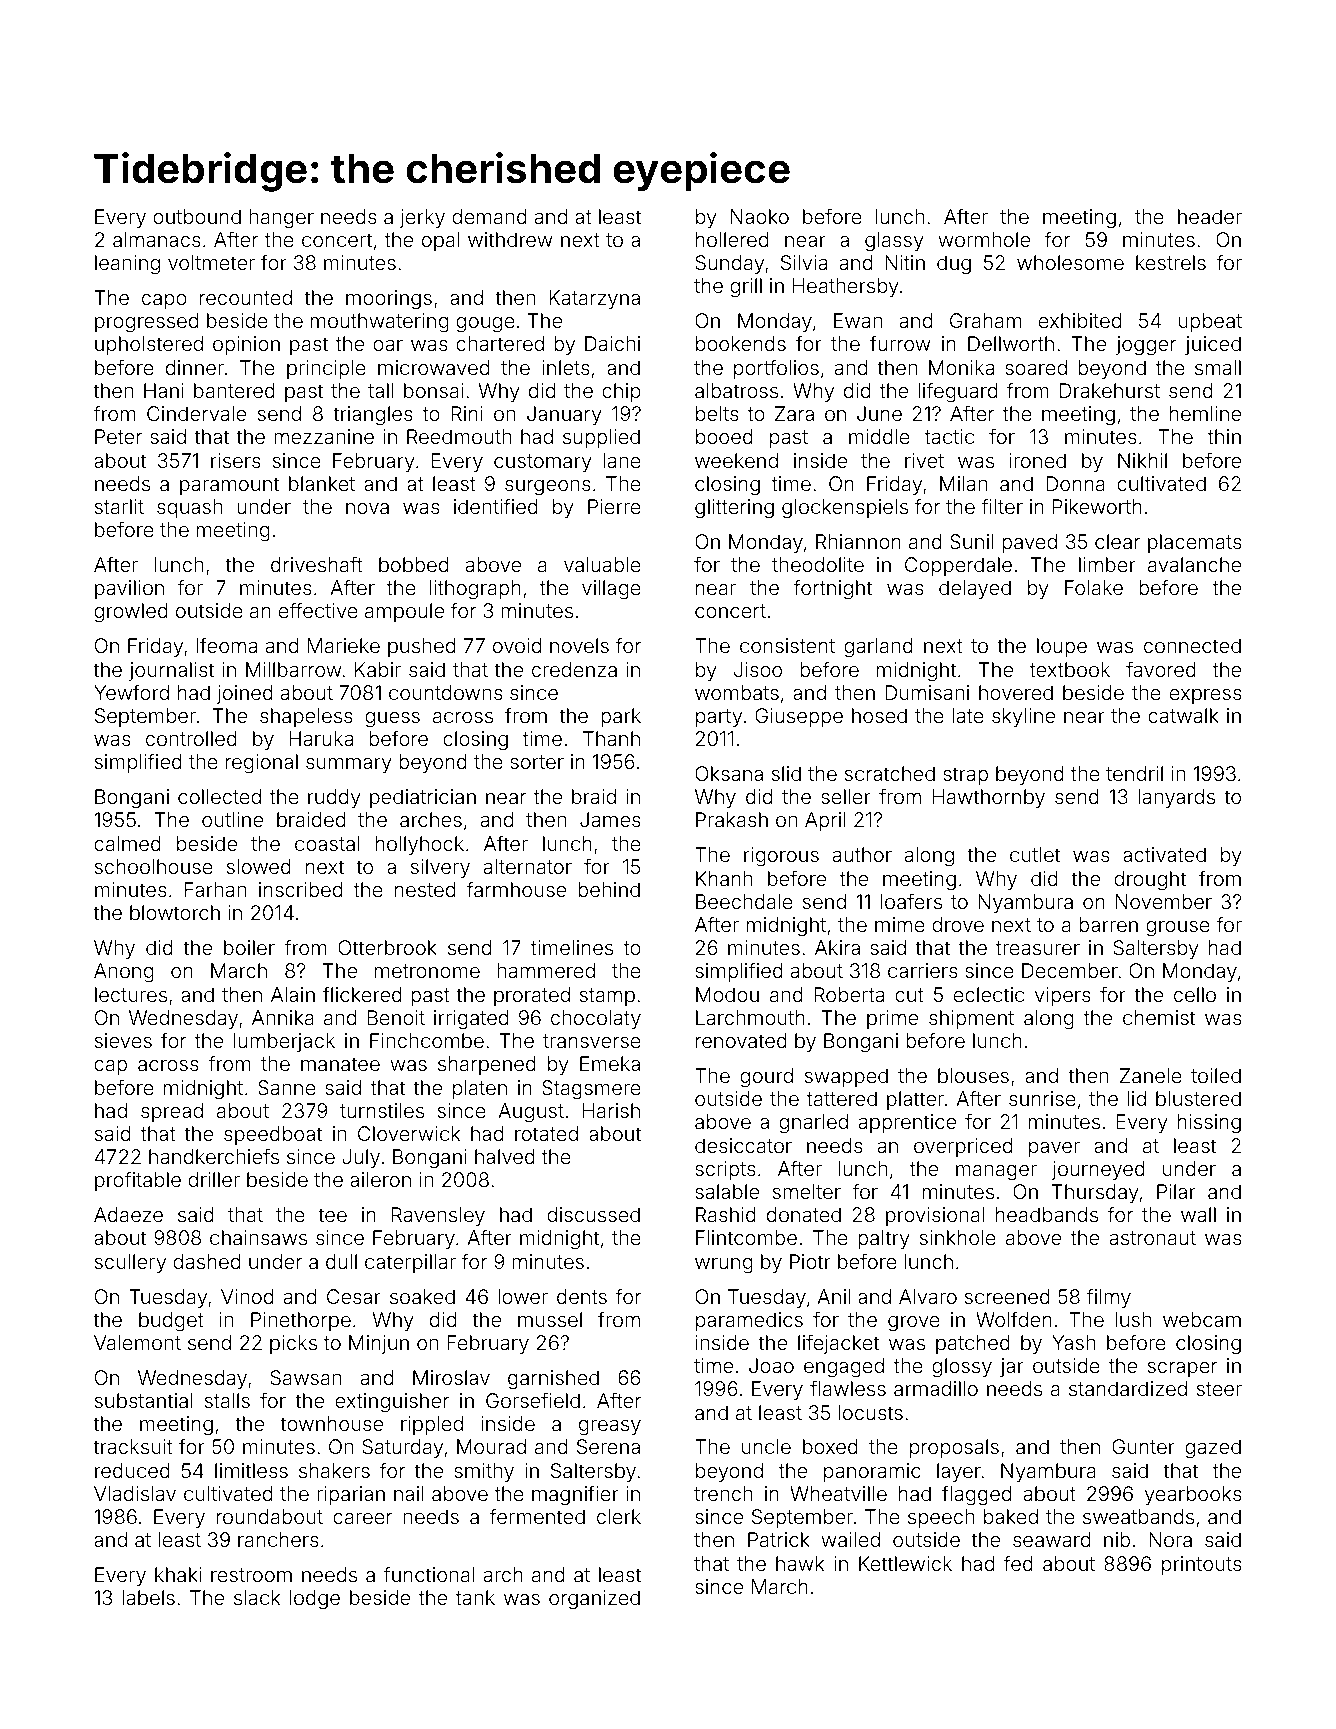 Image resolution: width=1336 pixels, height=1729 pixels. What do you see at coordinates (433, 390) in the image?
I see `bonsai` at bounding box center [433, 390].
